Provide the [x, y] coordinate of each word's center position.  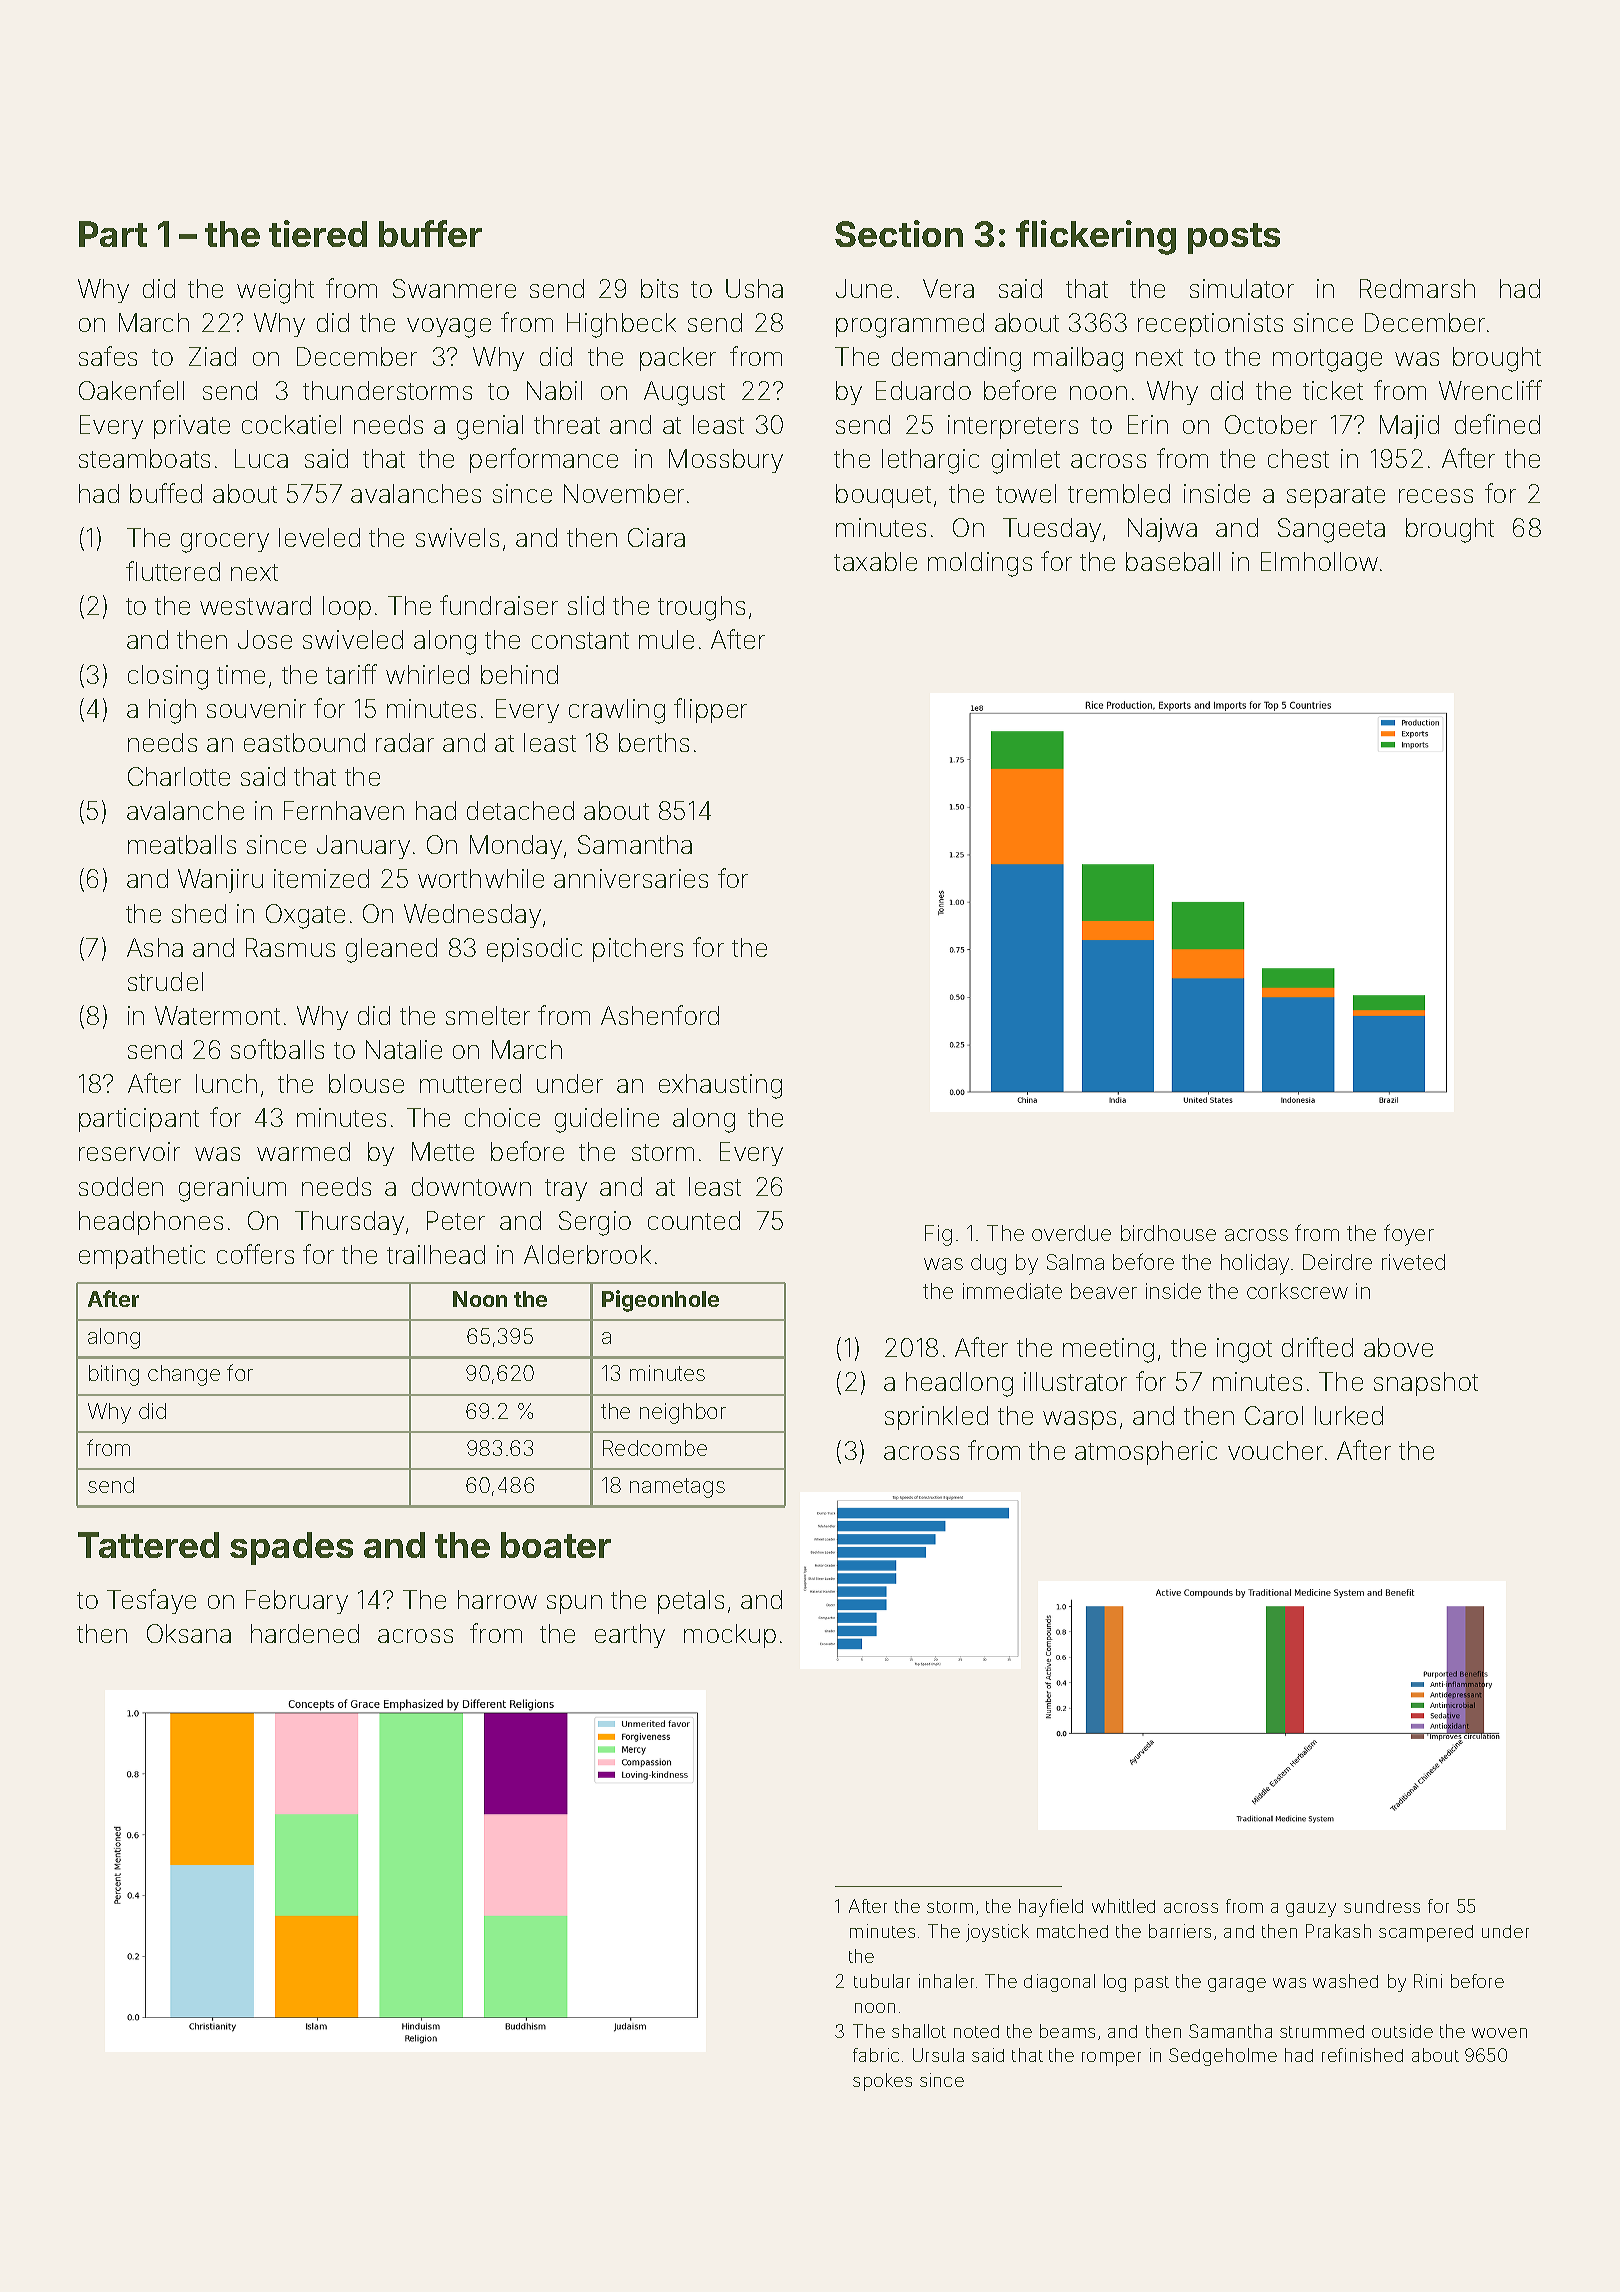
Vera [948, 288]
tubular [882, 1981]
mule [666, 639]
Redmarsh [1417, 288]
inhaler [946, 1981]
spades [291, 1548]
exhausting [720, 1086]
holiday [1255, 1264]
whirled [427, 674]
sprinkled [936, 1418]
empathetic [142, 1257]
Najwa [1162, 530]
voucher [1275, 1450]
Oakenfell [131, 390]
